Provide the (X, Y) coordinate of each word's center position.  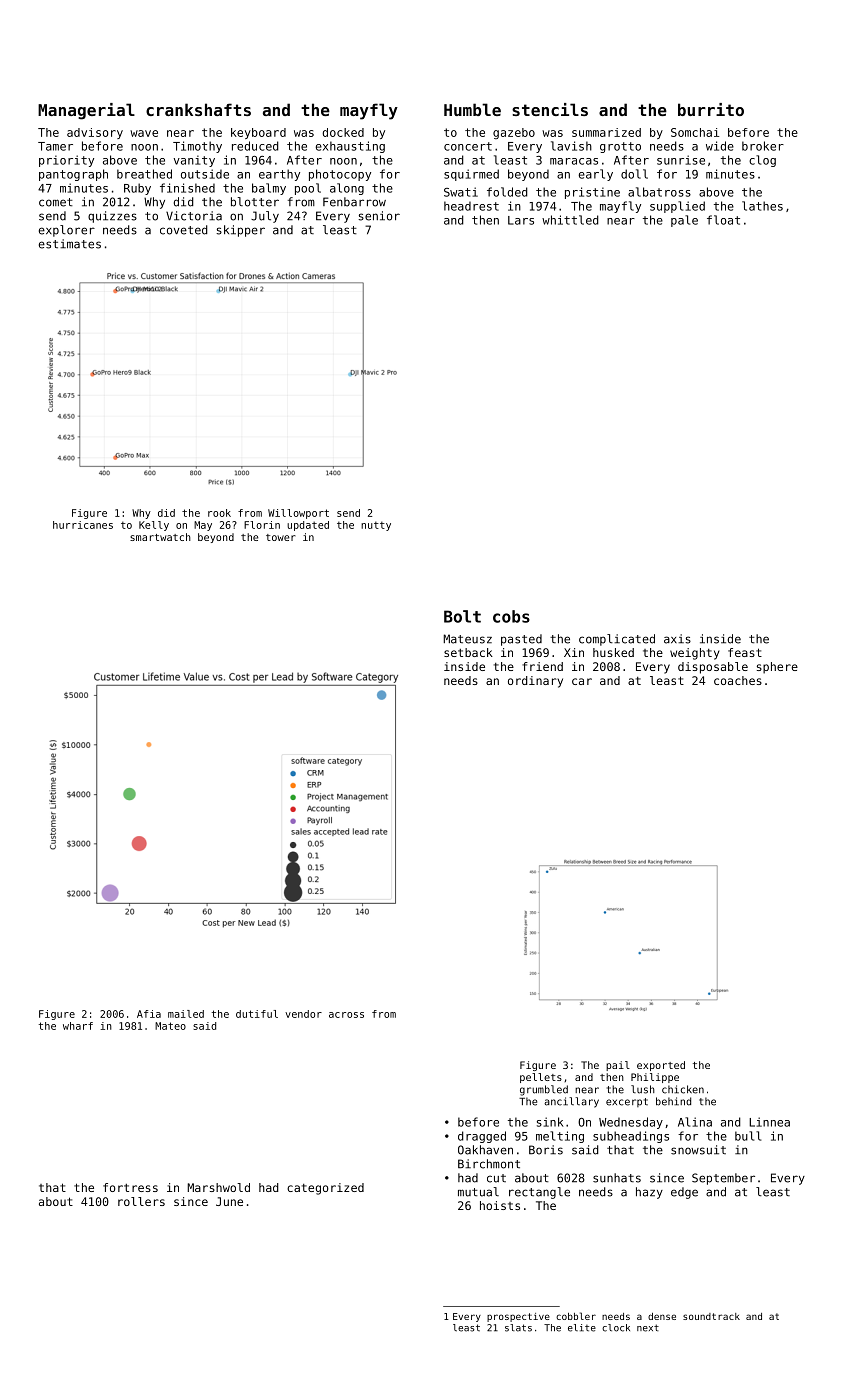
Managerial (86, 111)
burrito (711, 109)
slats (518, 1328)
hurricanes (83, 525)
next (648, 1328)
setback (468, 652)
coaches (738, 680)
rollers (141, 1201)
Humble (472, 109)
